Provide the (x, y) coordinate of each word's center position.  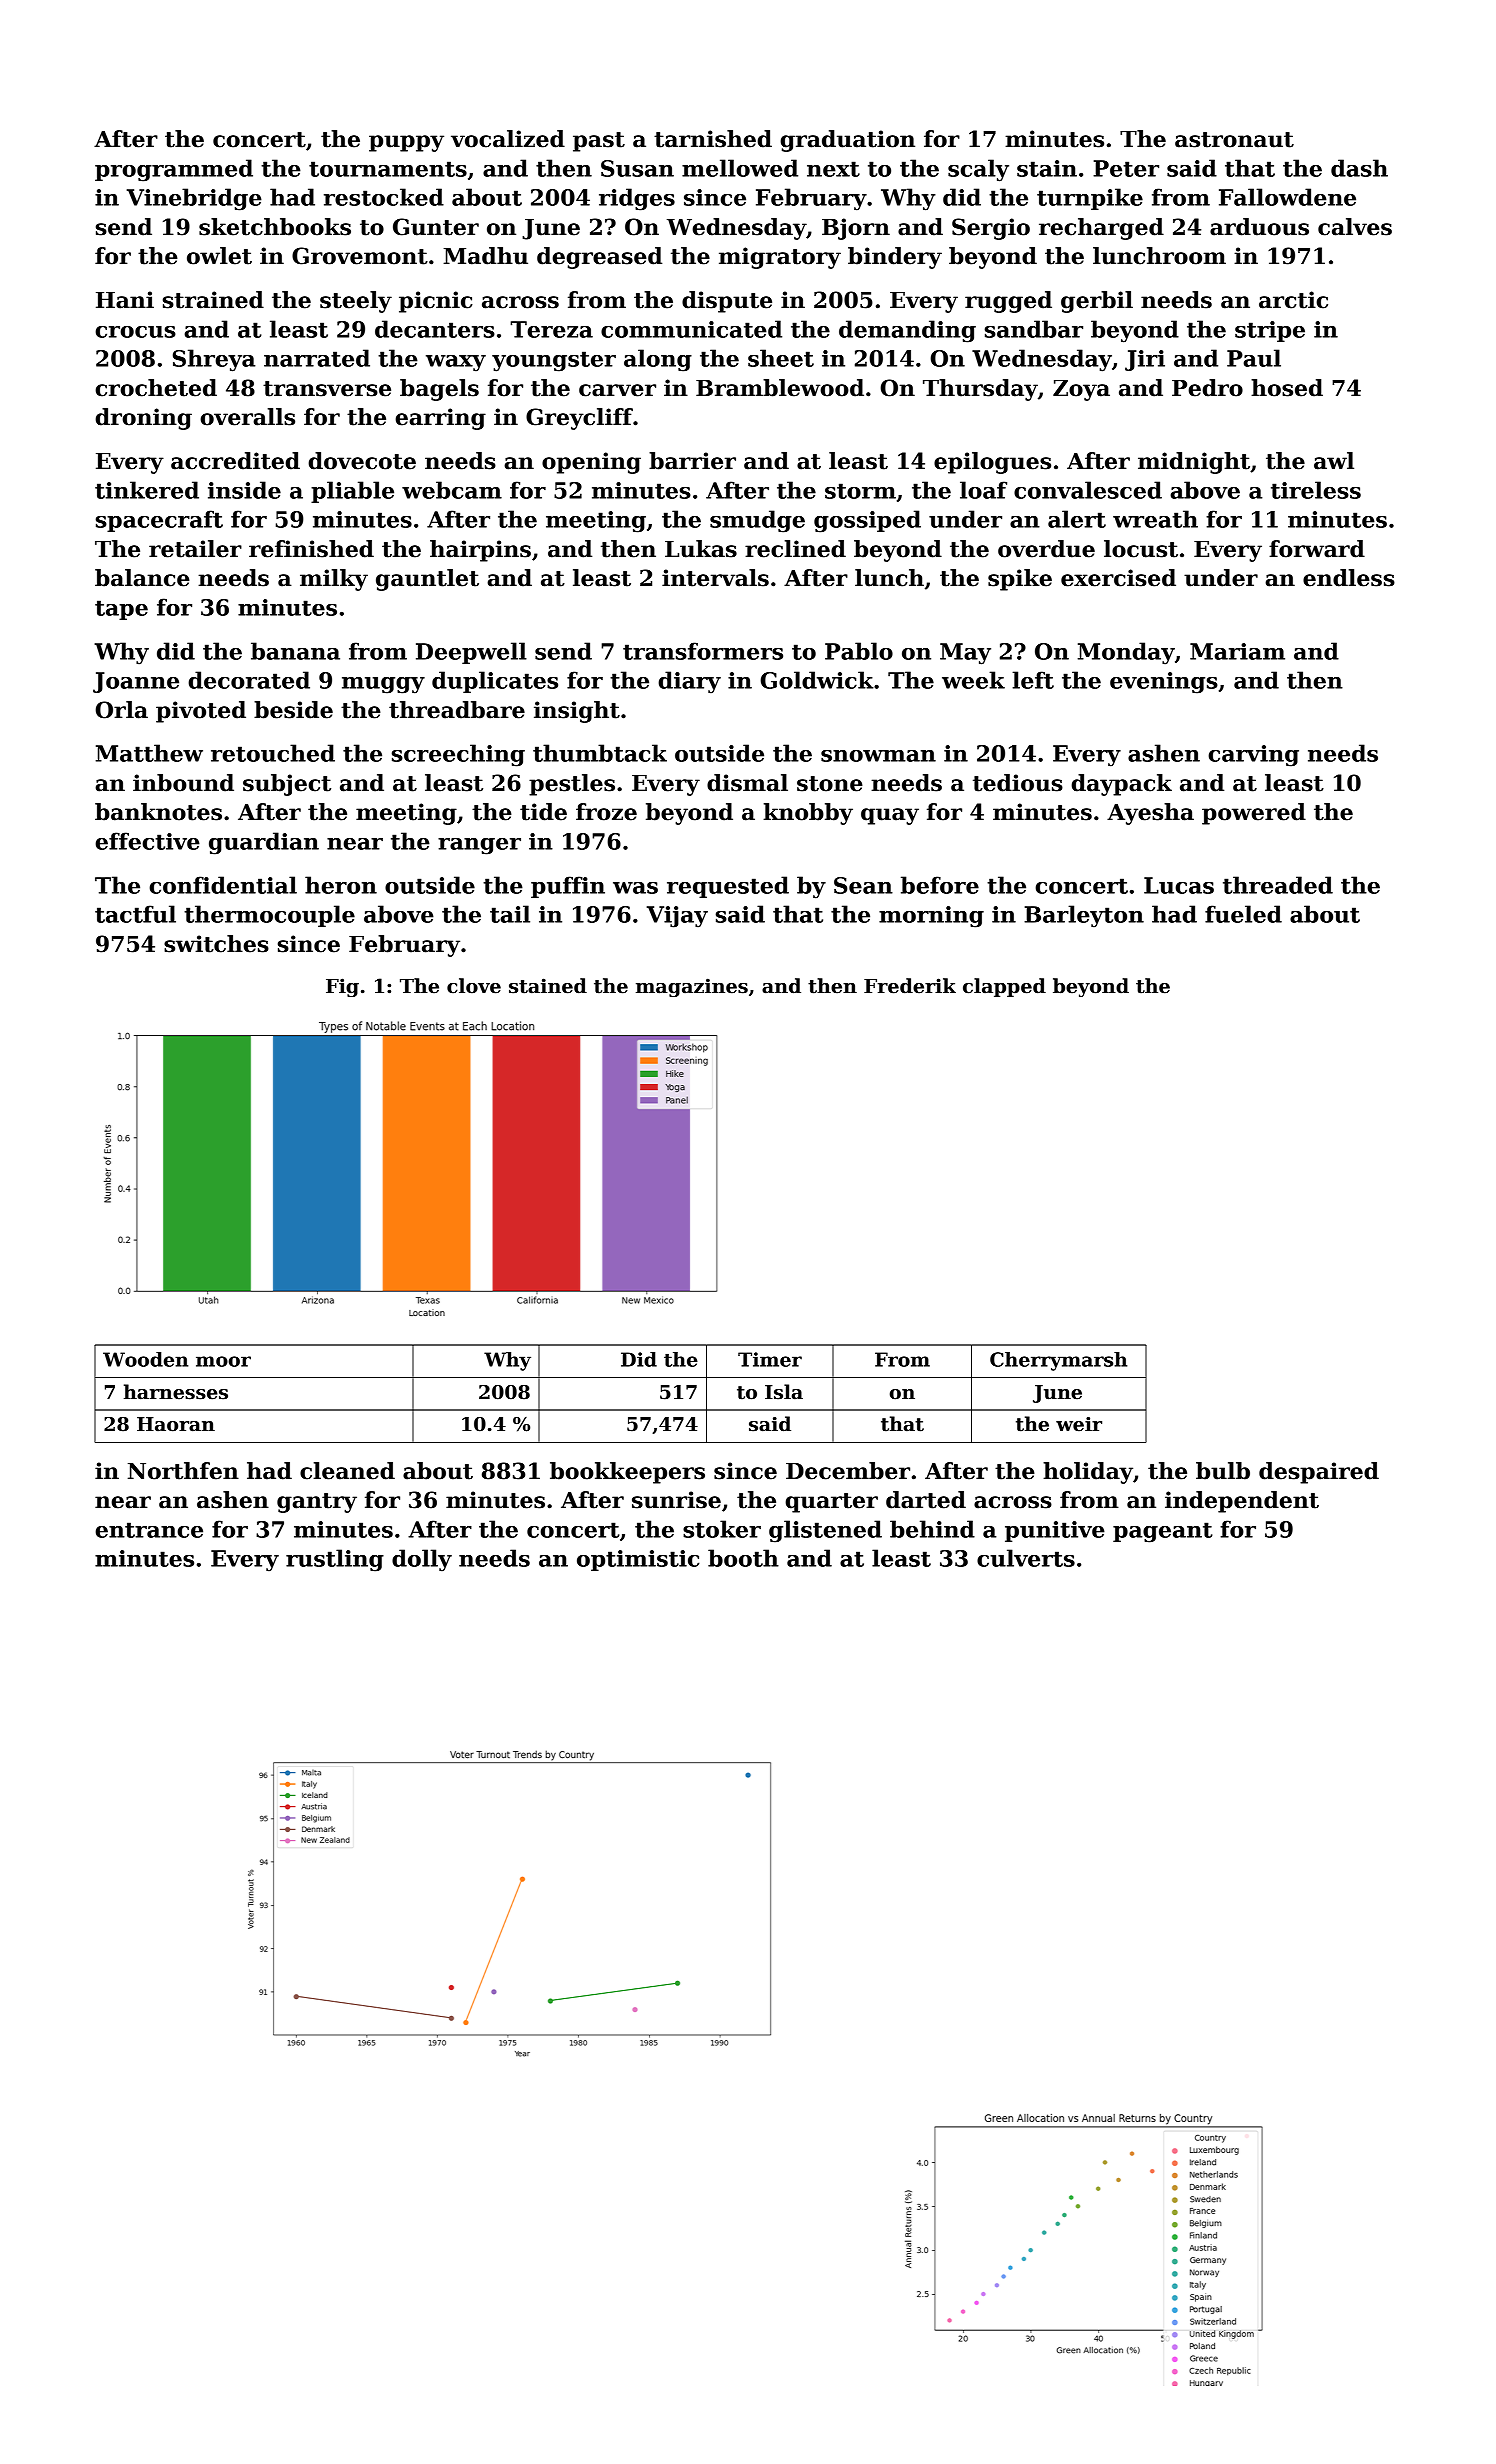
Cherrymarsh (1058, 1361)
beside (293, 710)
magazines (692, 987)
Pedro (1207, 388)
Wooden (145, 1359)
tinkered (147, 490)
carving (1253, 756)
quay (890, 816)
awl (1334, 461)
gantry (317, 1503)
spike (1020, 580)
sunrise (676, 1500)
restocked (384, 197)
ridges (637, 199)
